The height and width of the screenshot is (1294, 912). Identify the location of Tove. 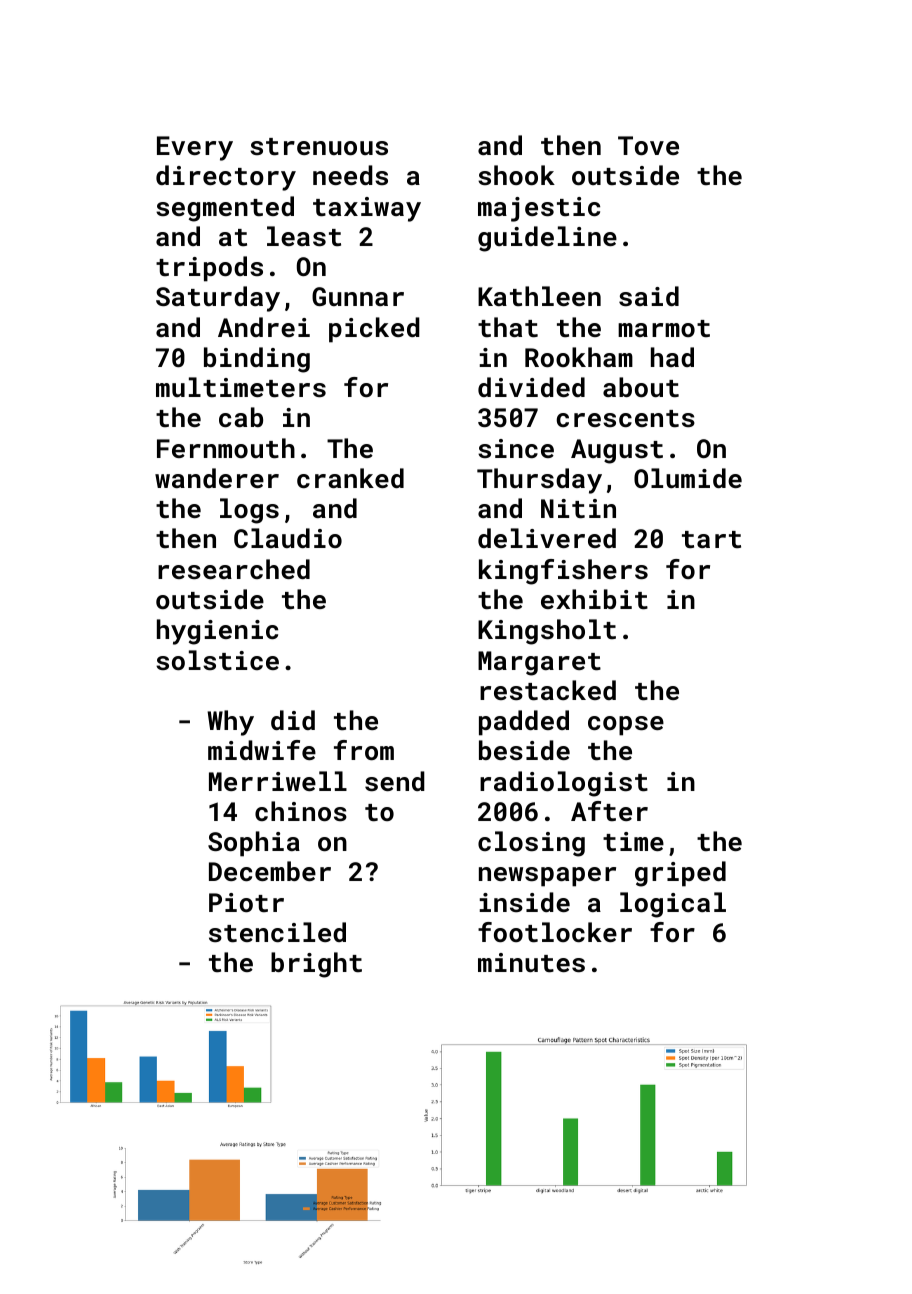
(648, 145).
